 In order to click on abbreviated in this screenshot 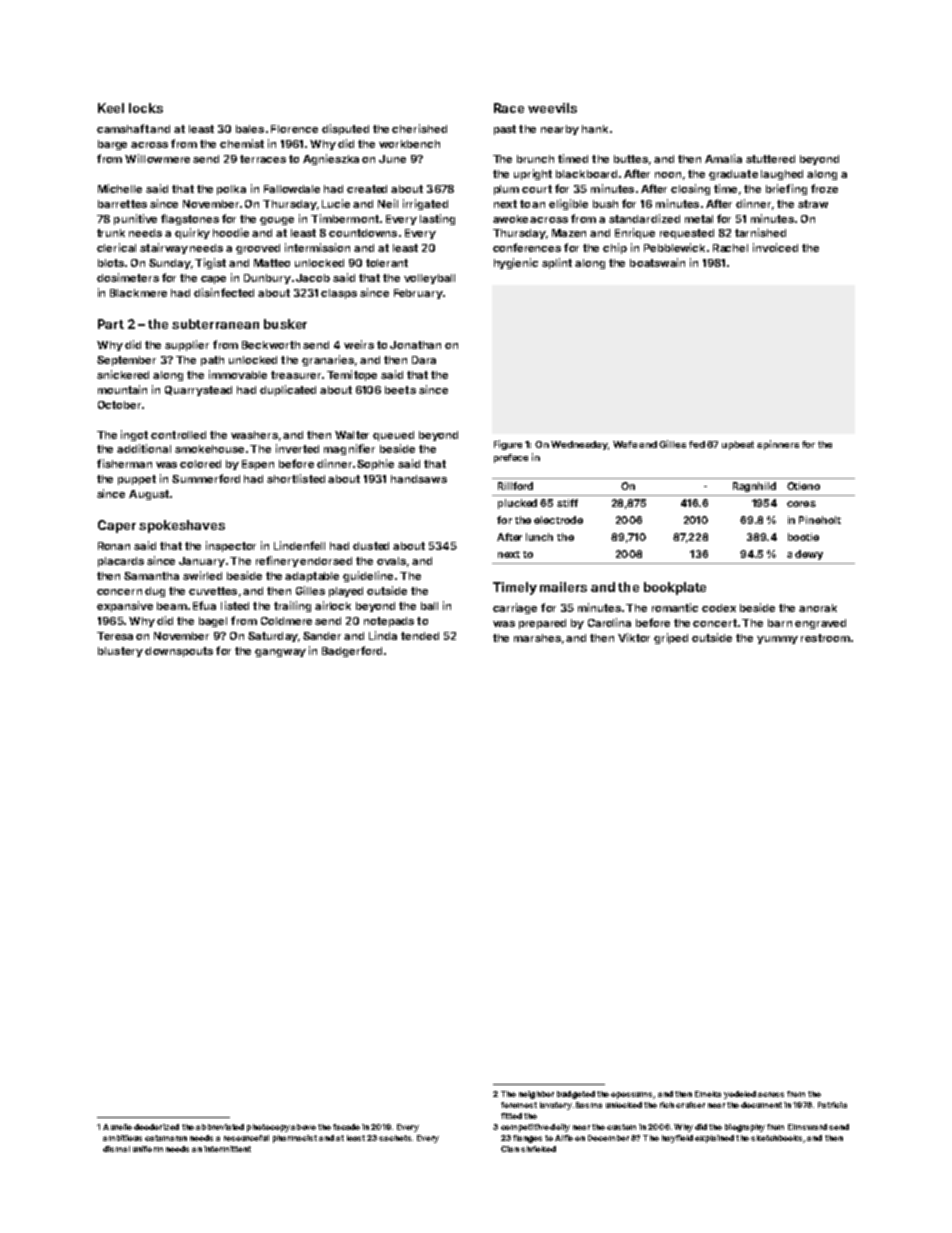, I will do `click(220, 1127)`.
